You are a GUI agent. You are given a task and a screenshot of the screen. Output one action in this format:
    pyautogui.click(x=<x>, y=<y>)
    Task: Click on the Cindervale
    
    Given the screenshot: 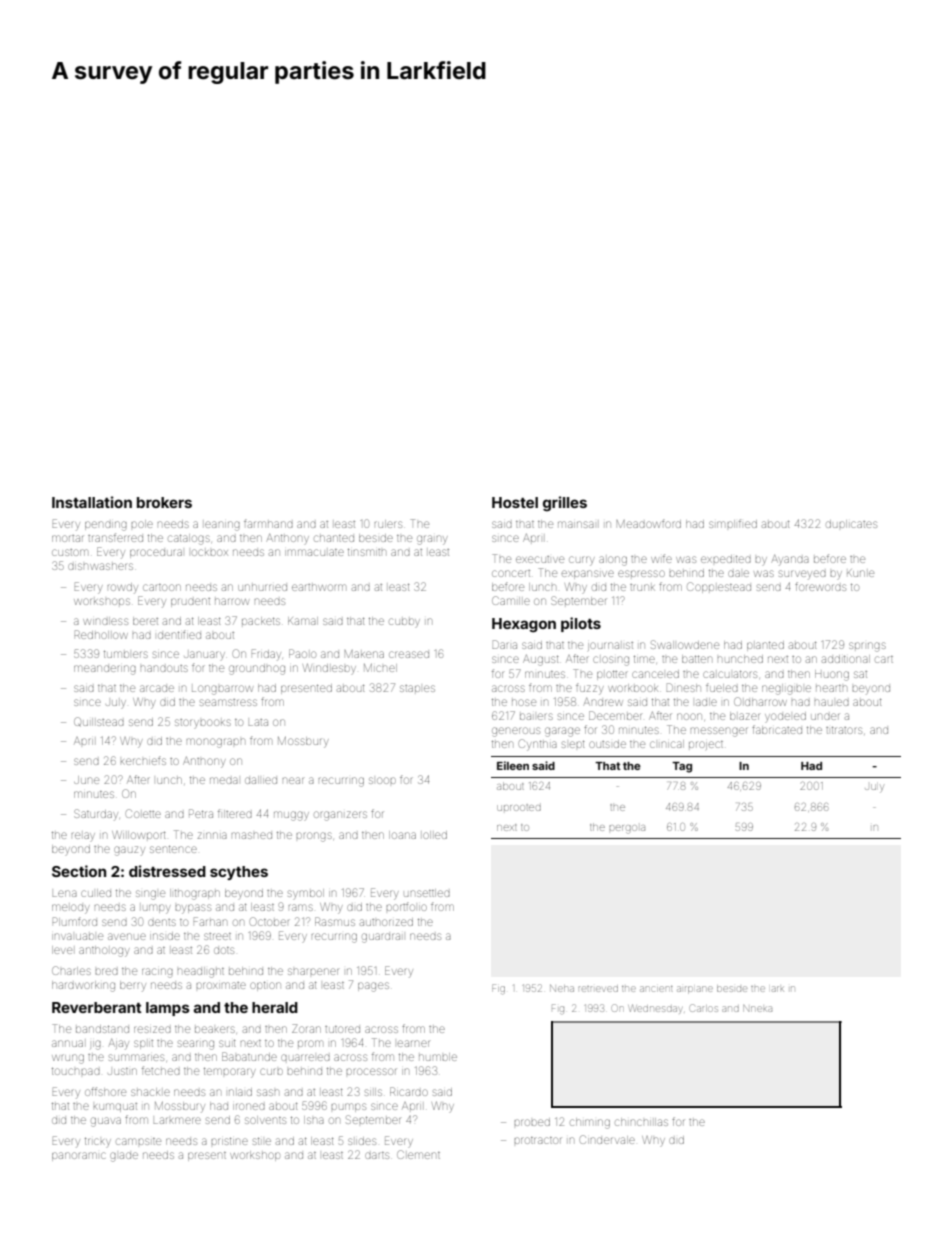 What is the action you would take?
    pyautogui.click(x=607, y=1139)
